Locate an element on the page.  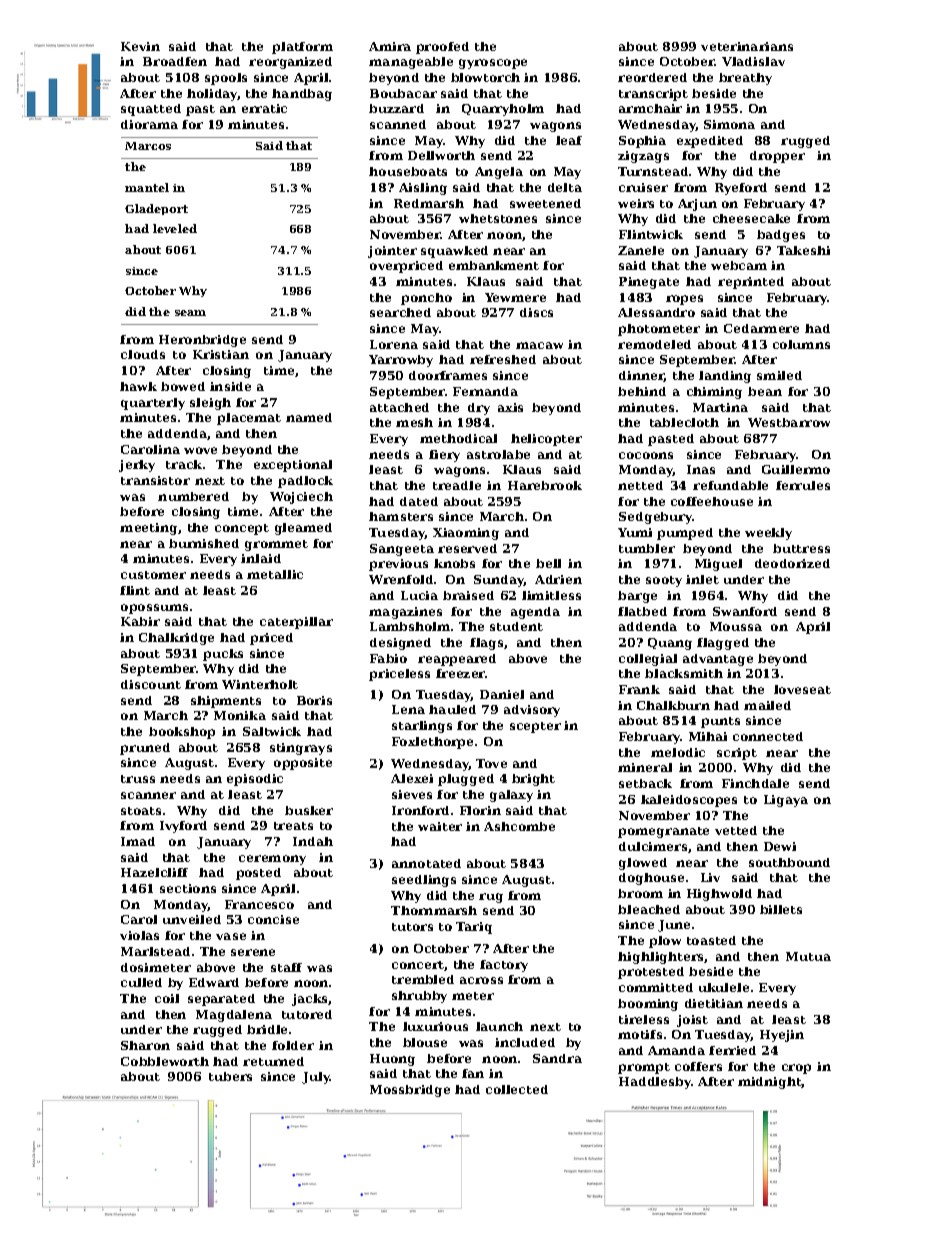
sieves is located at coordinates (412, 794).
